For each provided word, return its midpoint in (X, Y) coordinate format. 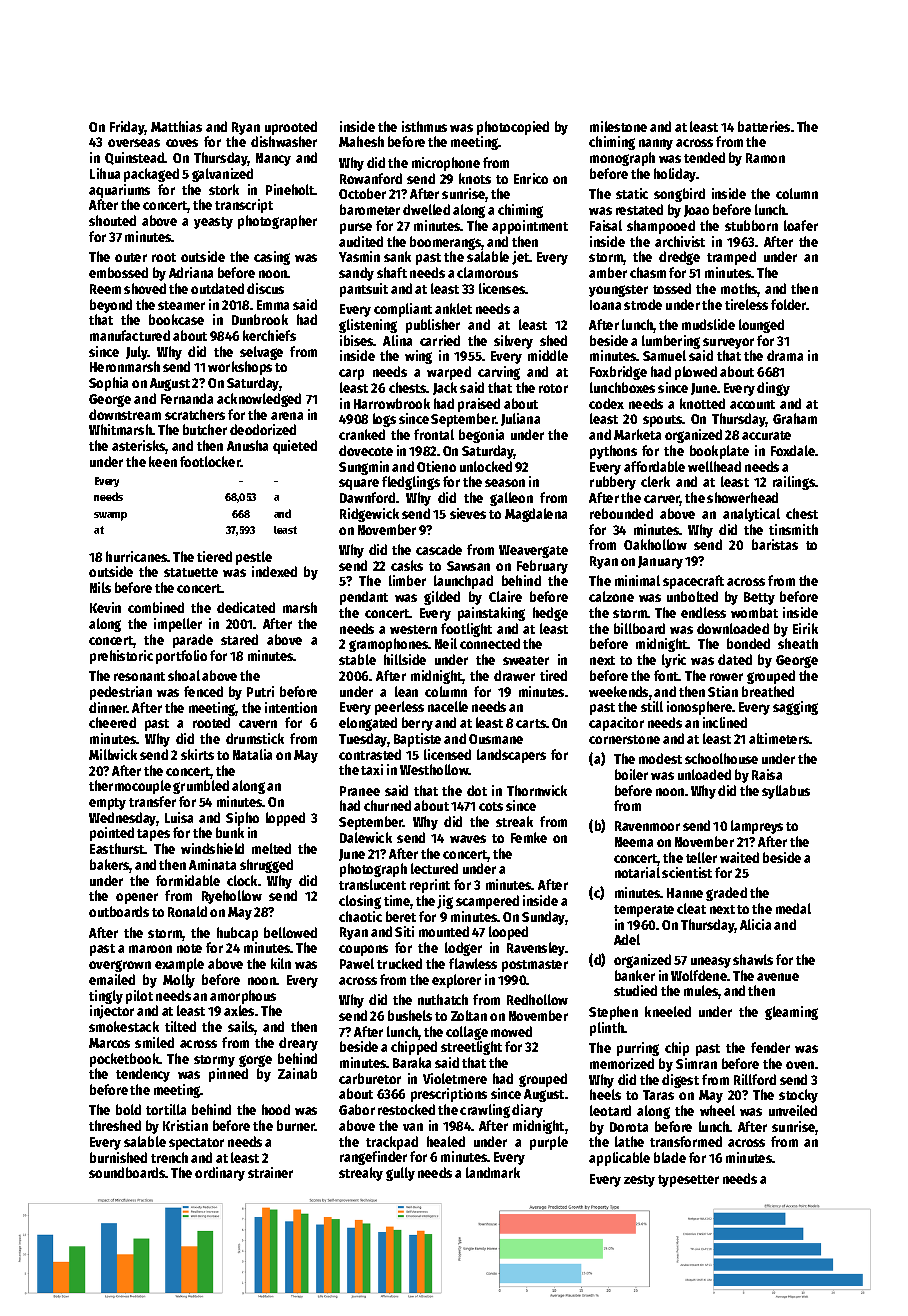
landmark (493, 1172)
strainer (270, 1172)
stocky (798, 1096)
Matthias (176, 126)
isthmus (424, 126)
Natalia (252, 754)
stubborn (751, 225)
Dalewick (366, 837)
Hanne (685, 893)
